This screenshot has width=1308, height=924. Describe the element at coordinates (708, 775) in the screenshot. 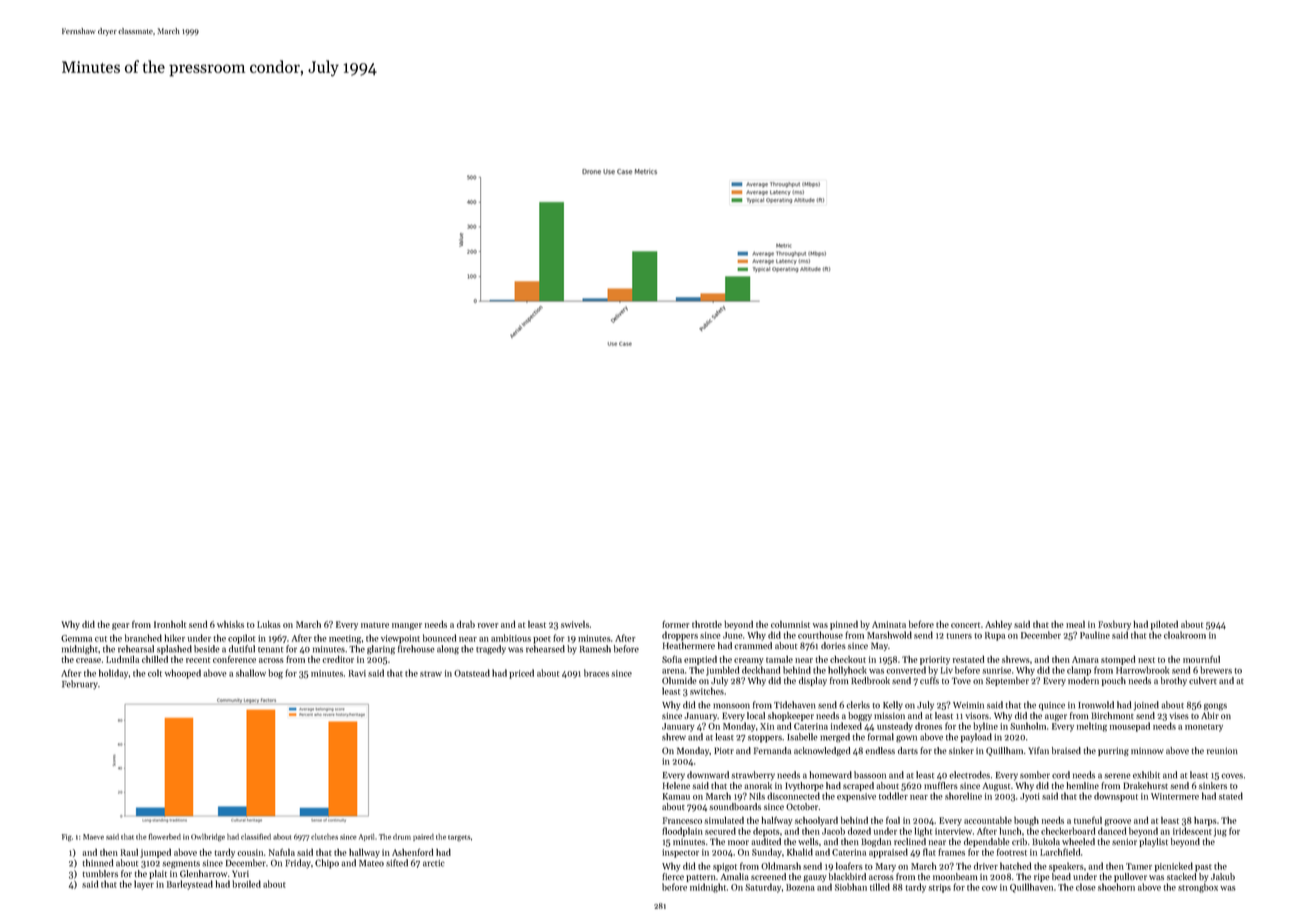

I see `downward` at that location.
